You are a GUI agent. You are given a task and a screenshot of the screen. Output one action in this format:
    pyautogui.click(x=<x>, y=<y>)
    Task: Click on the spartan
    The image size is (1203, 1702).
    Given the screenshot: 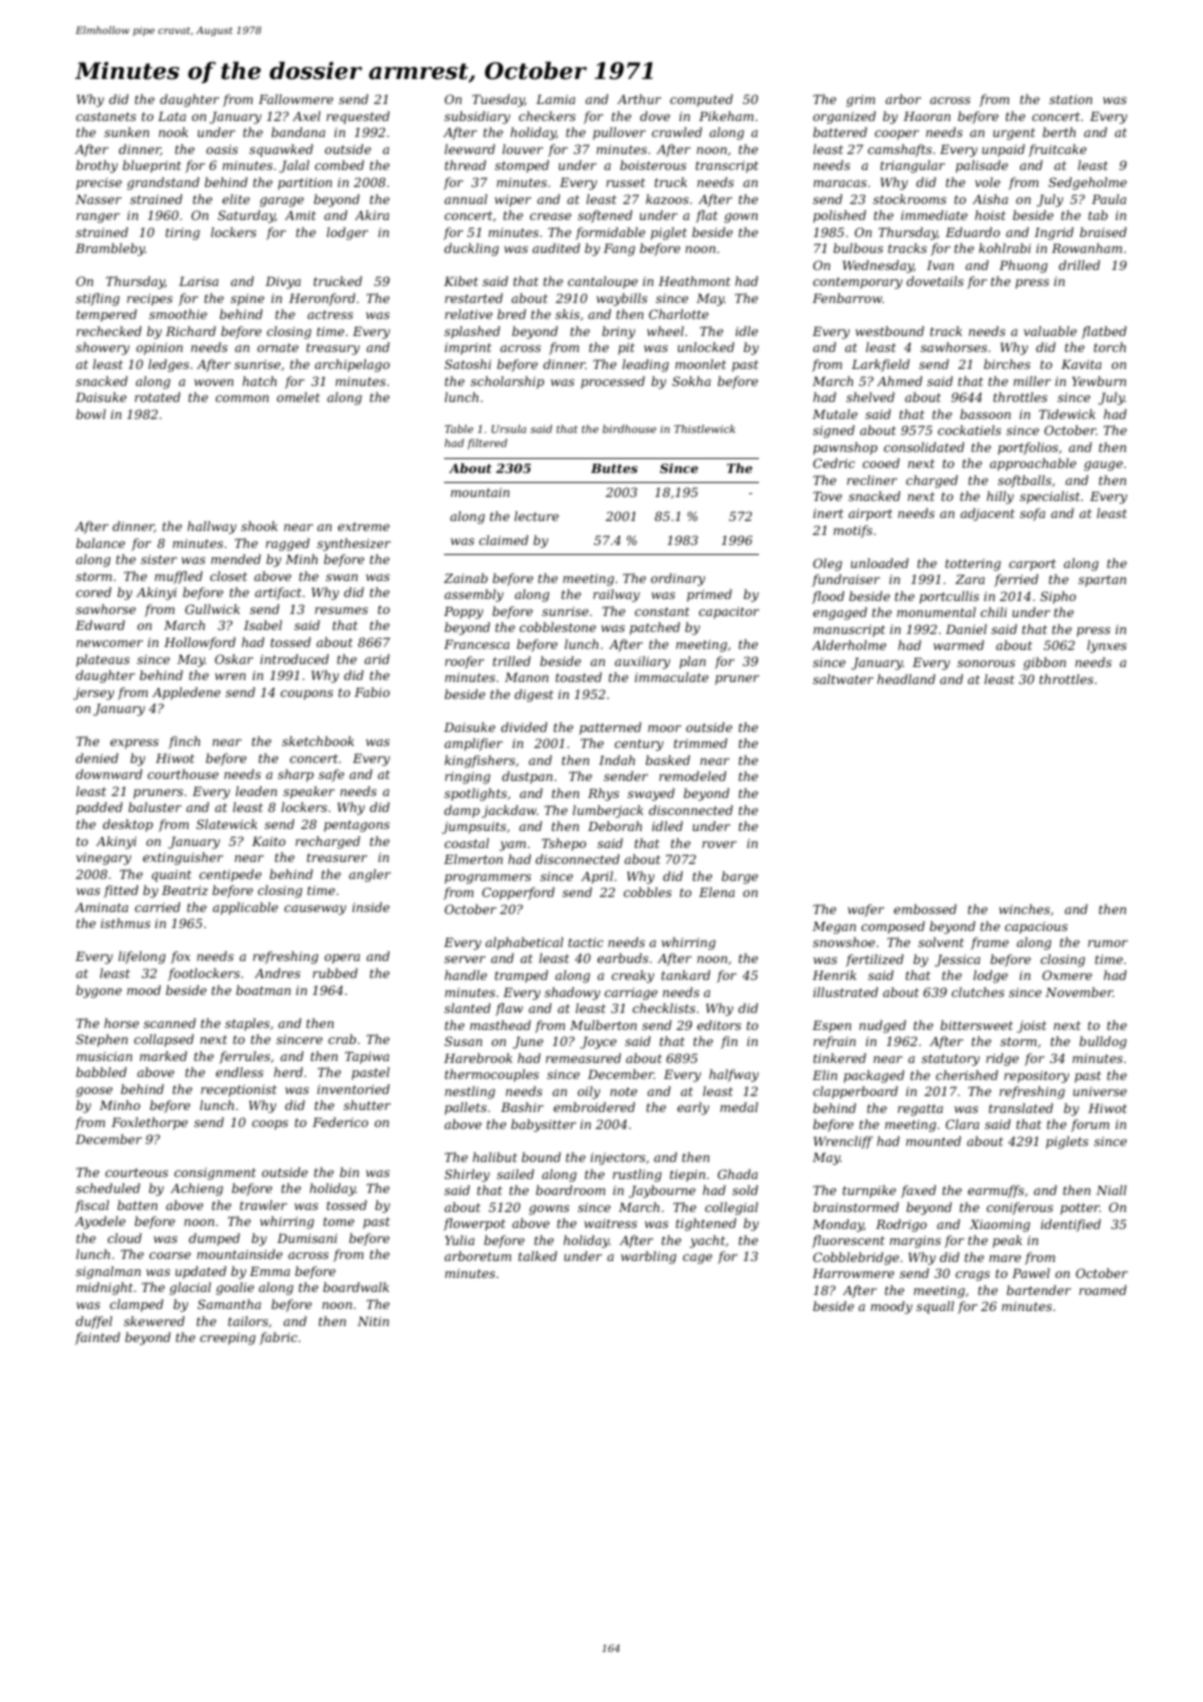 What is the action you would take?
    pyautogui.click(x=1102, y=581)
